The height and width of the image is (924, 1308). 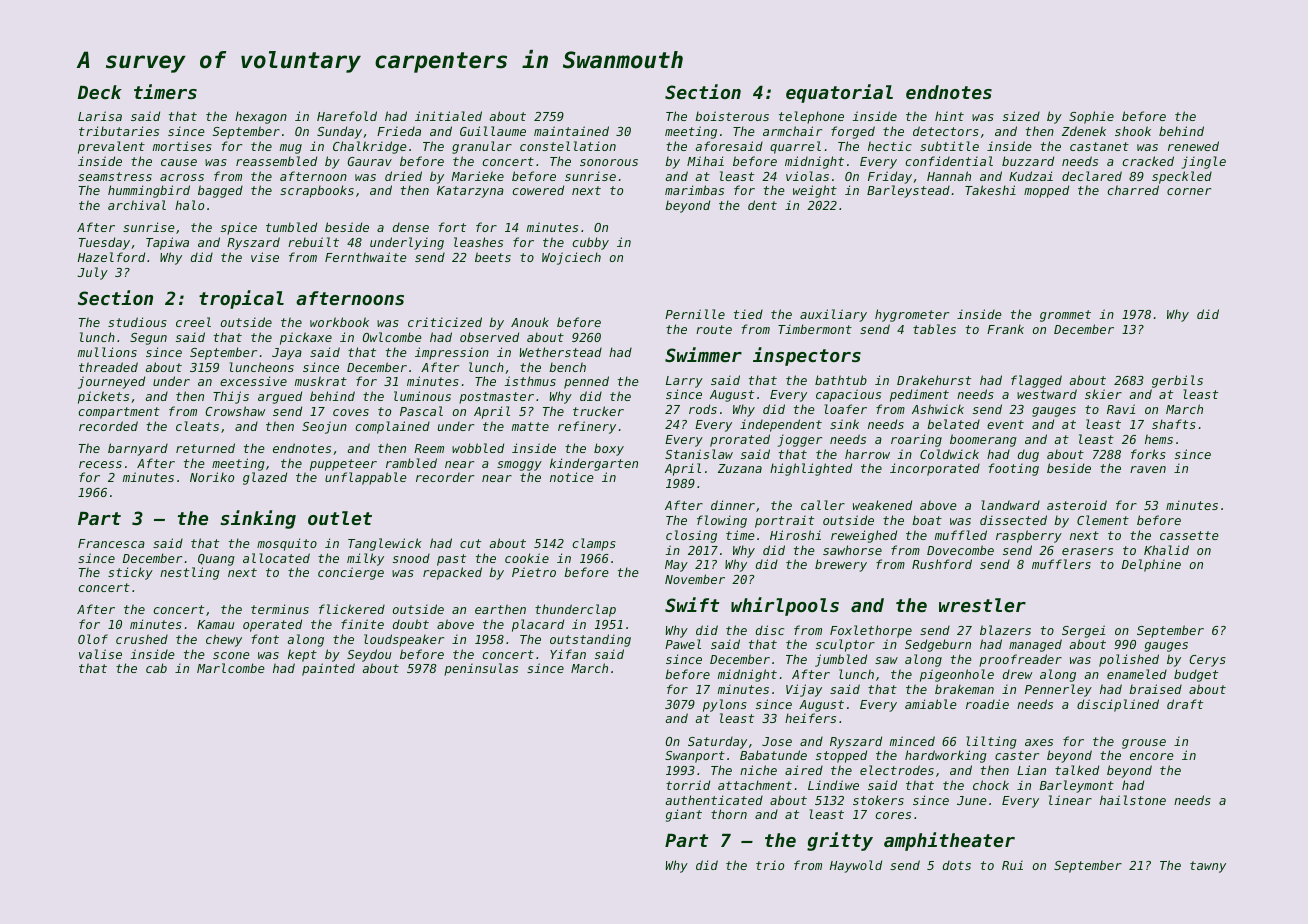 I want to click on Swift, so click(x=692, y=604).
